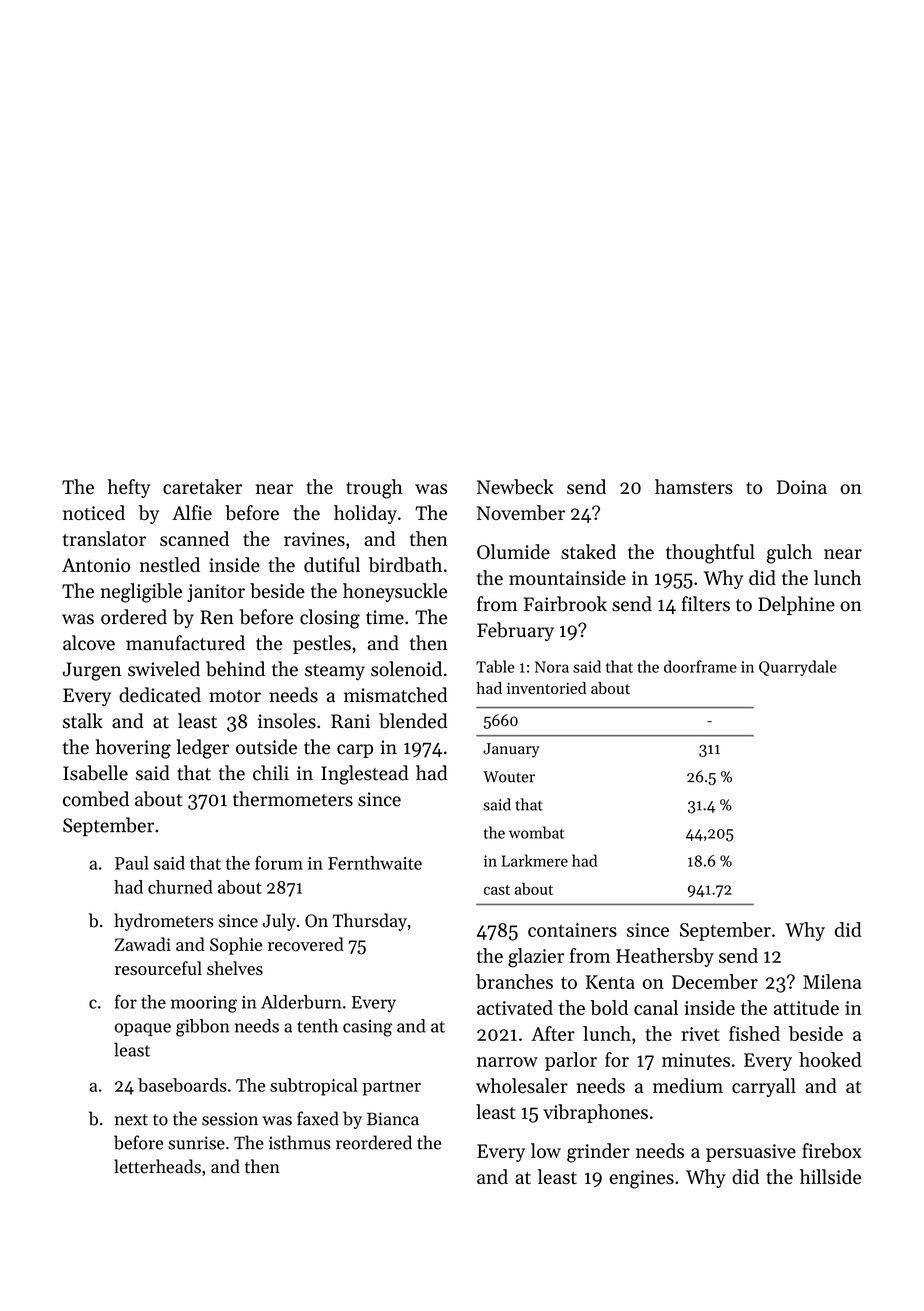 The height and width of the page is (1311, 924). What do you see at coordinates (132, 863) in the page?
I see `Paul` at bounding box center [132, 863].
